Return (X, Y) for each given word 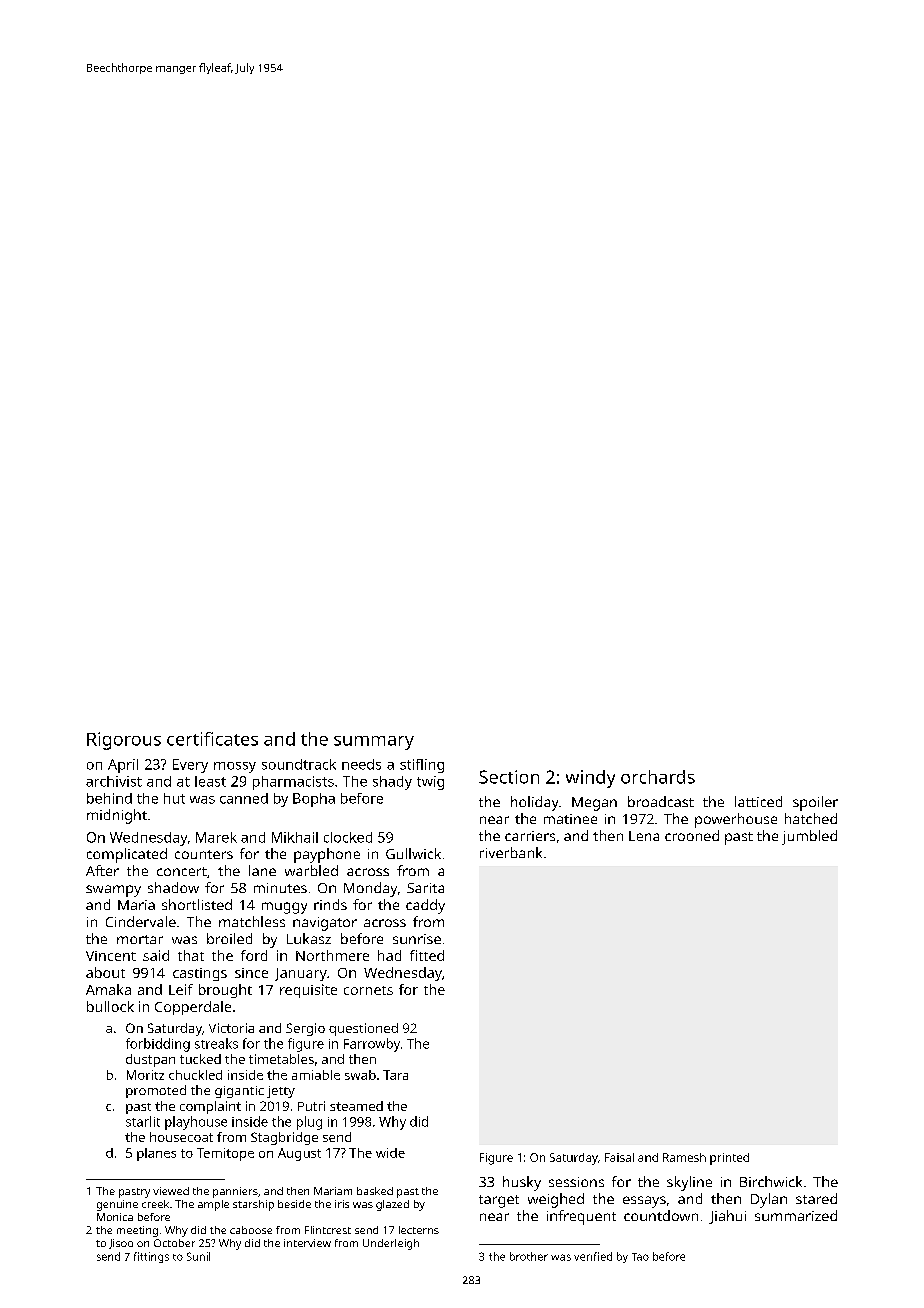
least (210, 781)
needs (361, 764)
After (102, 870)
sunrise (417, 939)
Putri (311, 1106)
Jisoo (121, 1244)
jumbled (809, 837)
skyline (689, 1183)
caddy (425, 906)
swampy (113, 891)
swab (360, 1075)
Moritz (145, 1075)
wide (390, 1153)
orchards (658, 777)
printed (729, 1159)
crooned (692, 835)
